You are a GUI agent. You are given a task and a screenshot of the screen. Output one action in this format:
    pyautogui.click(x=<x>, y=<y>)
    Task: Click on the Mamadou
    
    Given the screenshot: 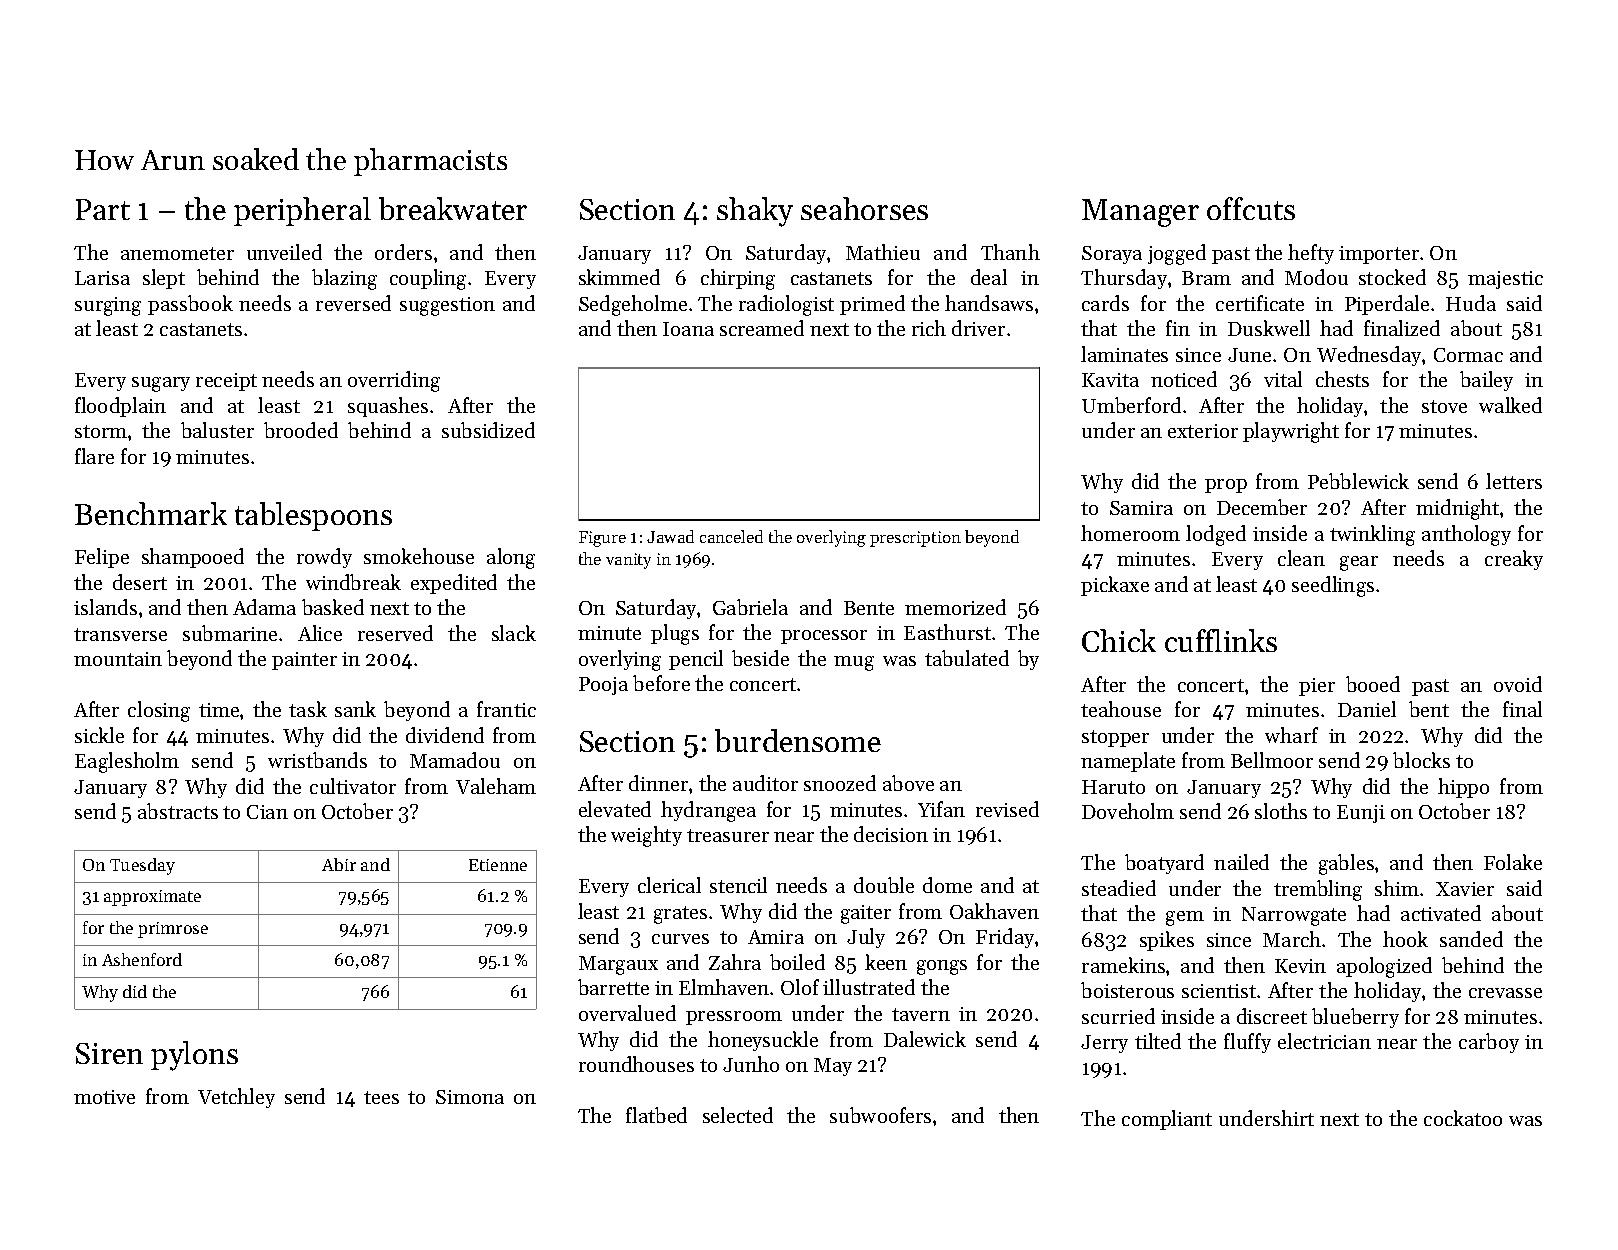 What is the action you would take?
    pyautogui.click(x=455, y=760)
